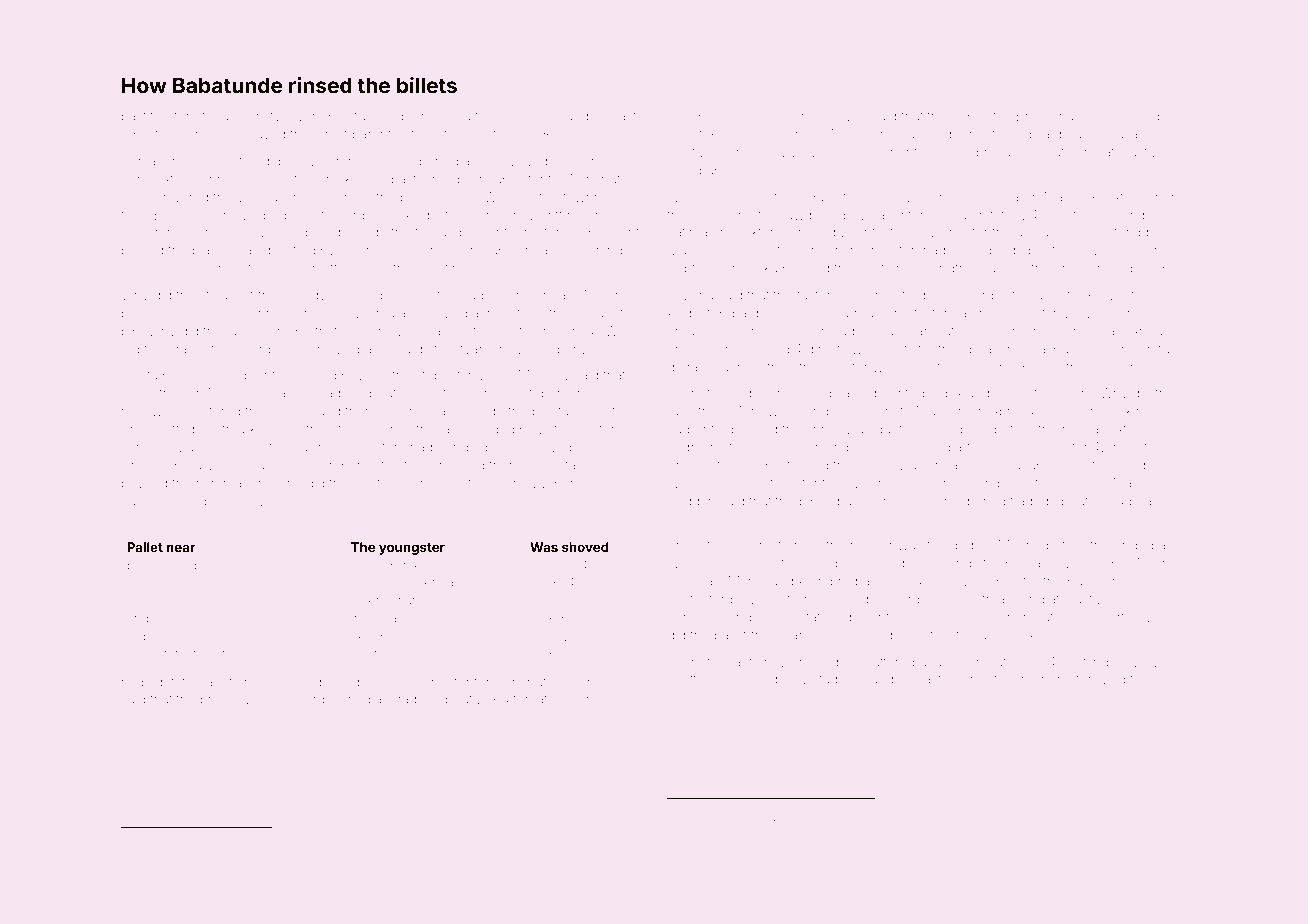  Describe the element at coordinates (348, 117) in the screenshot. I see `playful` at that location.
